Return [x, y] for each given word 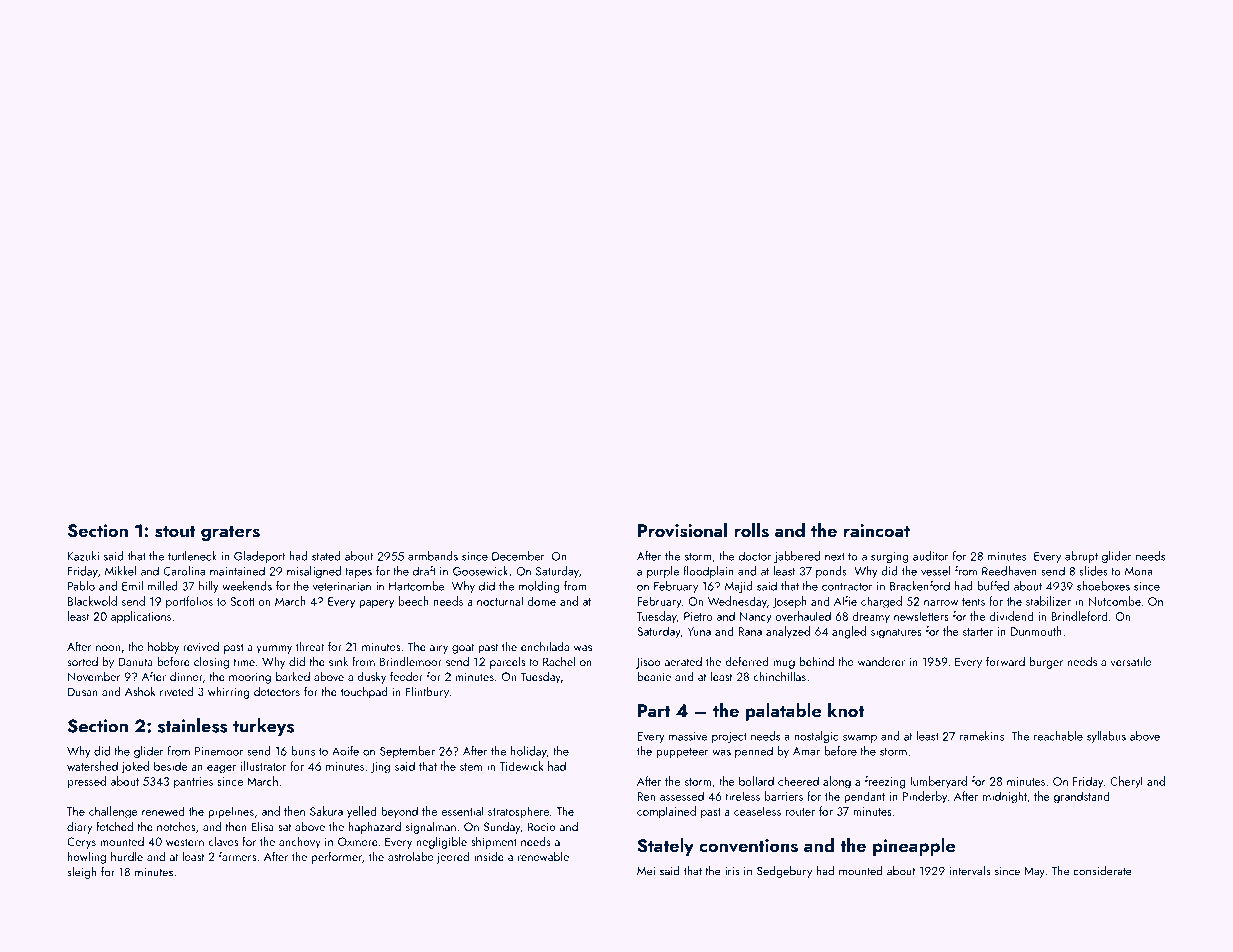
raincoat [877, 530]
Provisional [682, 530]
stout [175, 532]
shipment [494, 843]
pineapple [914, 847]
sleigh [81, 873]
